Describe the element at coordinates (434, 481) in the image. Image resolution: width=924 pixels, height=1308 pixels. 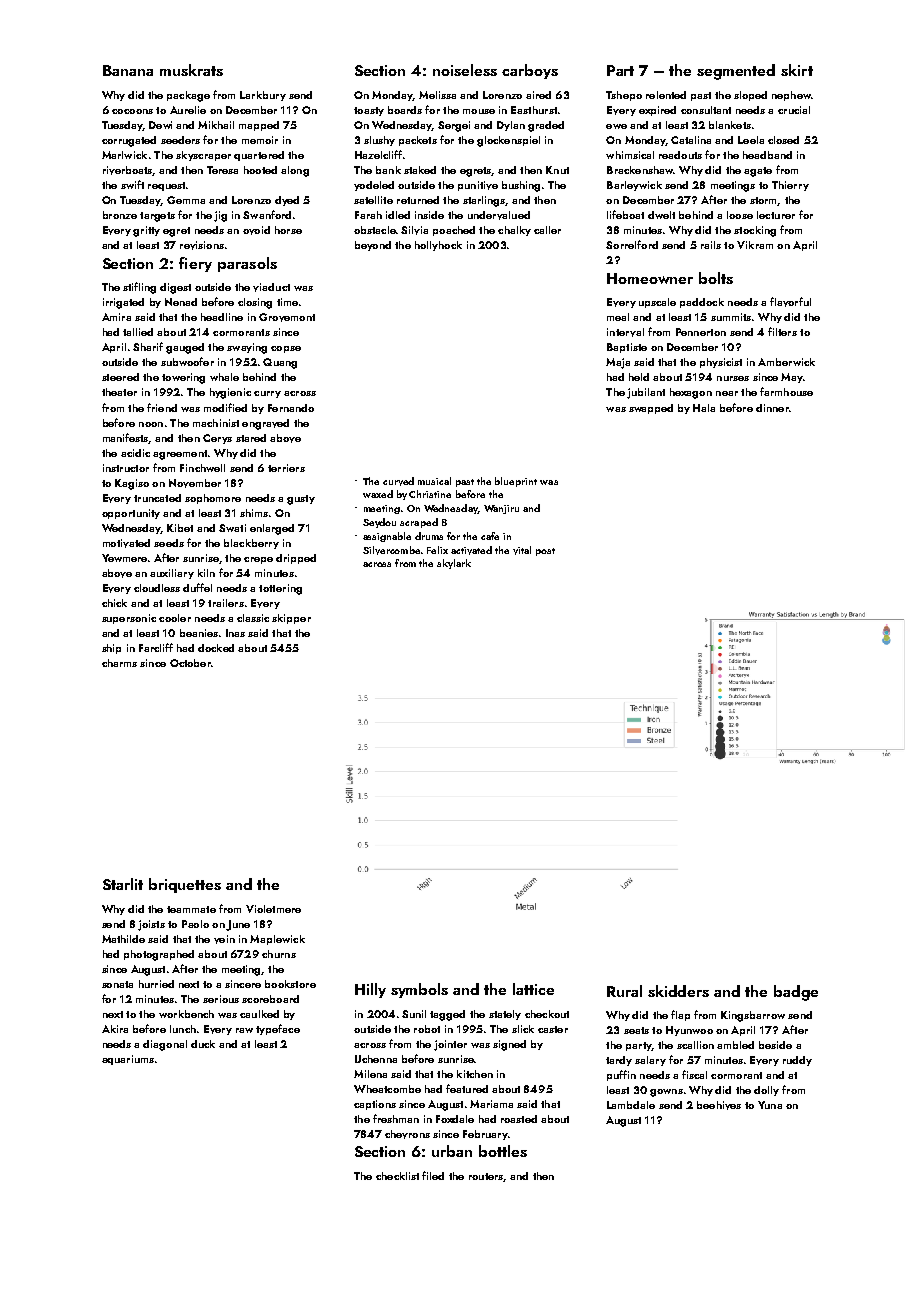
I see `musical` at that location.
